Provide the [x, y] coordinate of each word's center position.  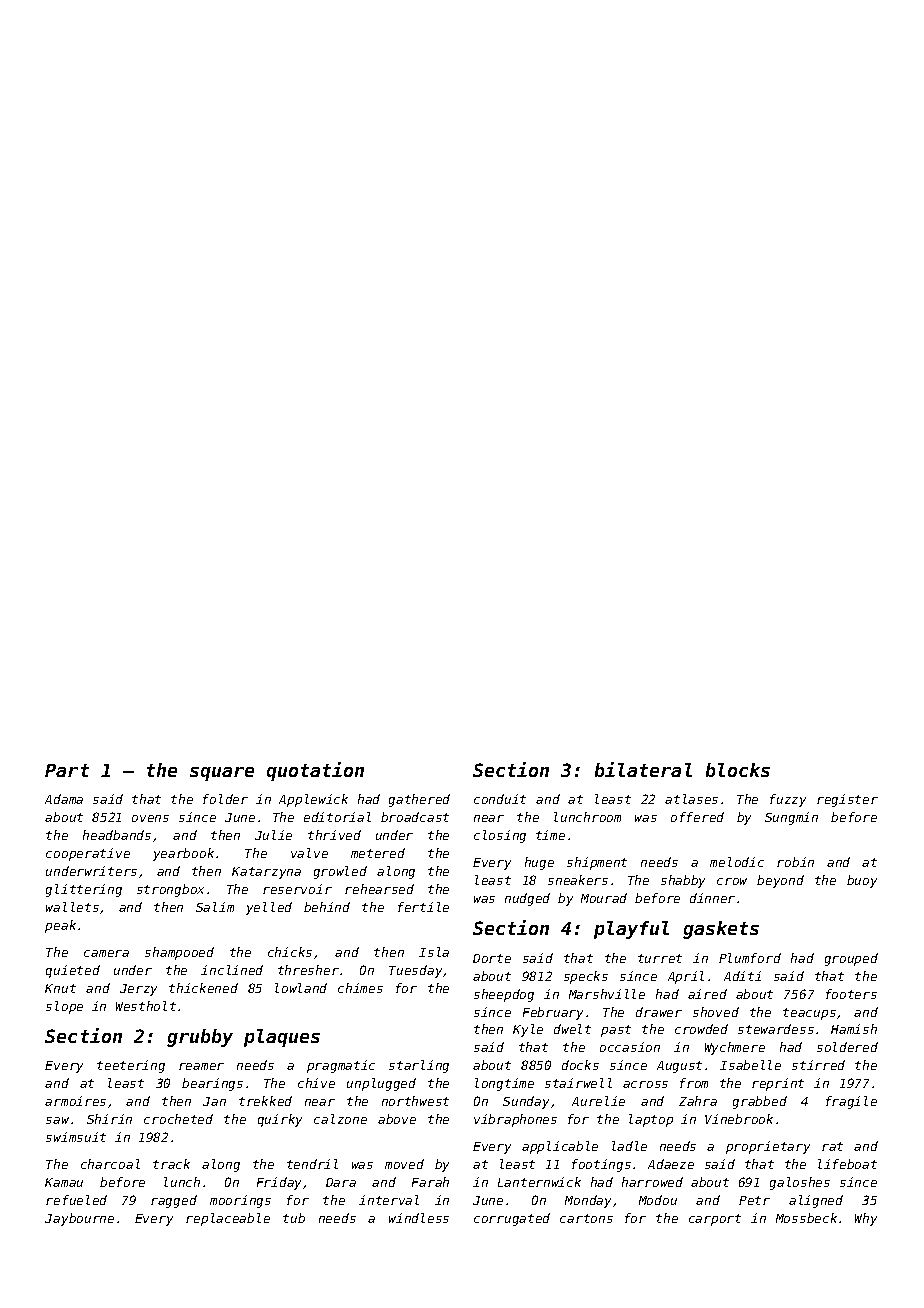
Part [67, 770]
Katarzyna [266, 873]
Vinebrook [739, 1119]
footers [851, 994]
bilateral [643, 769]
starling [419, 1066]
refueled [76, 1200]
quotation [315, 771]
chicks [290, 952]
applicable [560, 1147]
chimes [360, 988]
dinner [712, 898]
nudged [527, 899]
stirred [818, 1065]
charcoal [110, 1164]
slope [64, 1007]
